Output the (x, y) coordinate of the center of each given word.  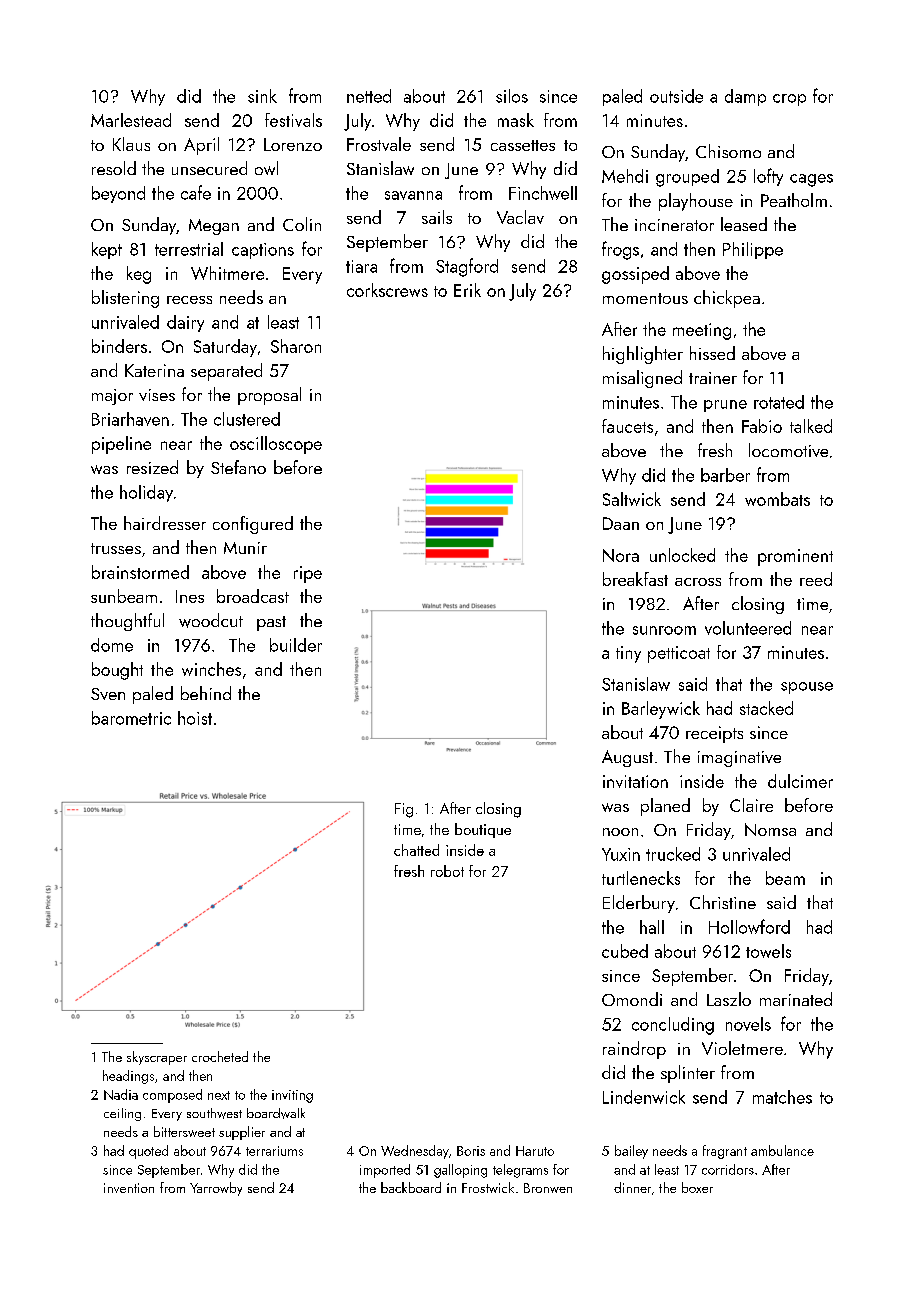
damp (745, 97)
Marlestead (131, 120)
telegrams (520, 1171)
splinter (688, 1074)
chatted (416, 850)
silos (512, 96)
